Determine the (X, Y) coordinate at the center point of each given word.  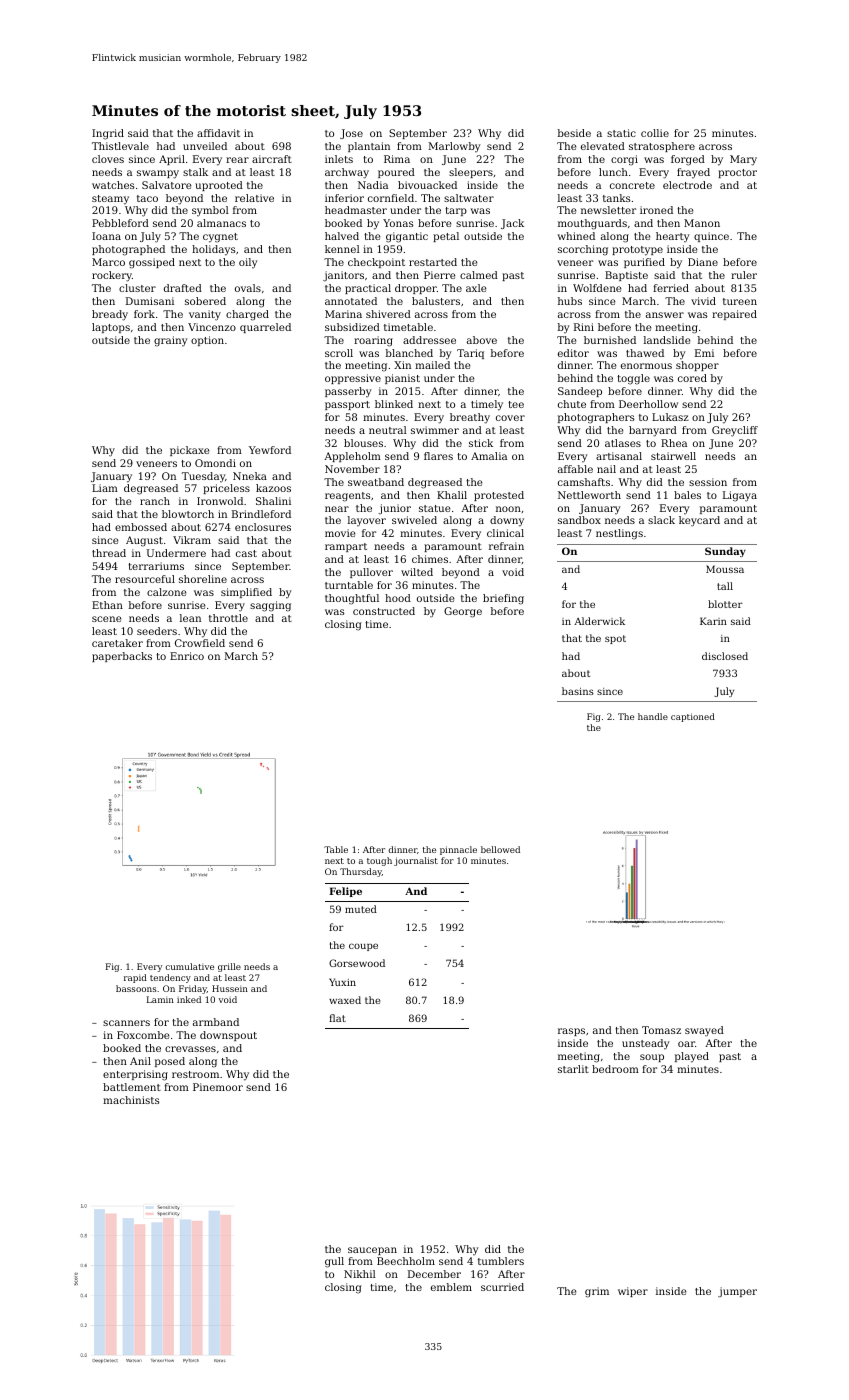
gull (334, 1262)
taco (147, 198)
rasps (571, 1032)
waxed (345, 1000)
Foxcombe (143, 1035)
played (692, 1057)
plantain (369, 147)
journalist (416, 861)
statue (435, 508)
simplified (246, 593)
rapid (135, 978)
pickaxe (190, 451)
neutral (388, 430)
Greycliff (735, 431)
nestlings (619, 534)
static (621, 133)
